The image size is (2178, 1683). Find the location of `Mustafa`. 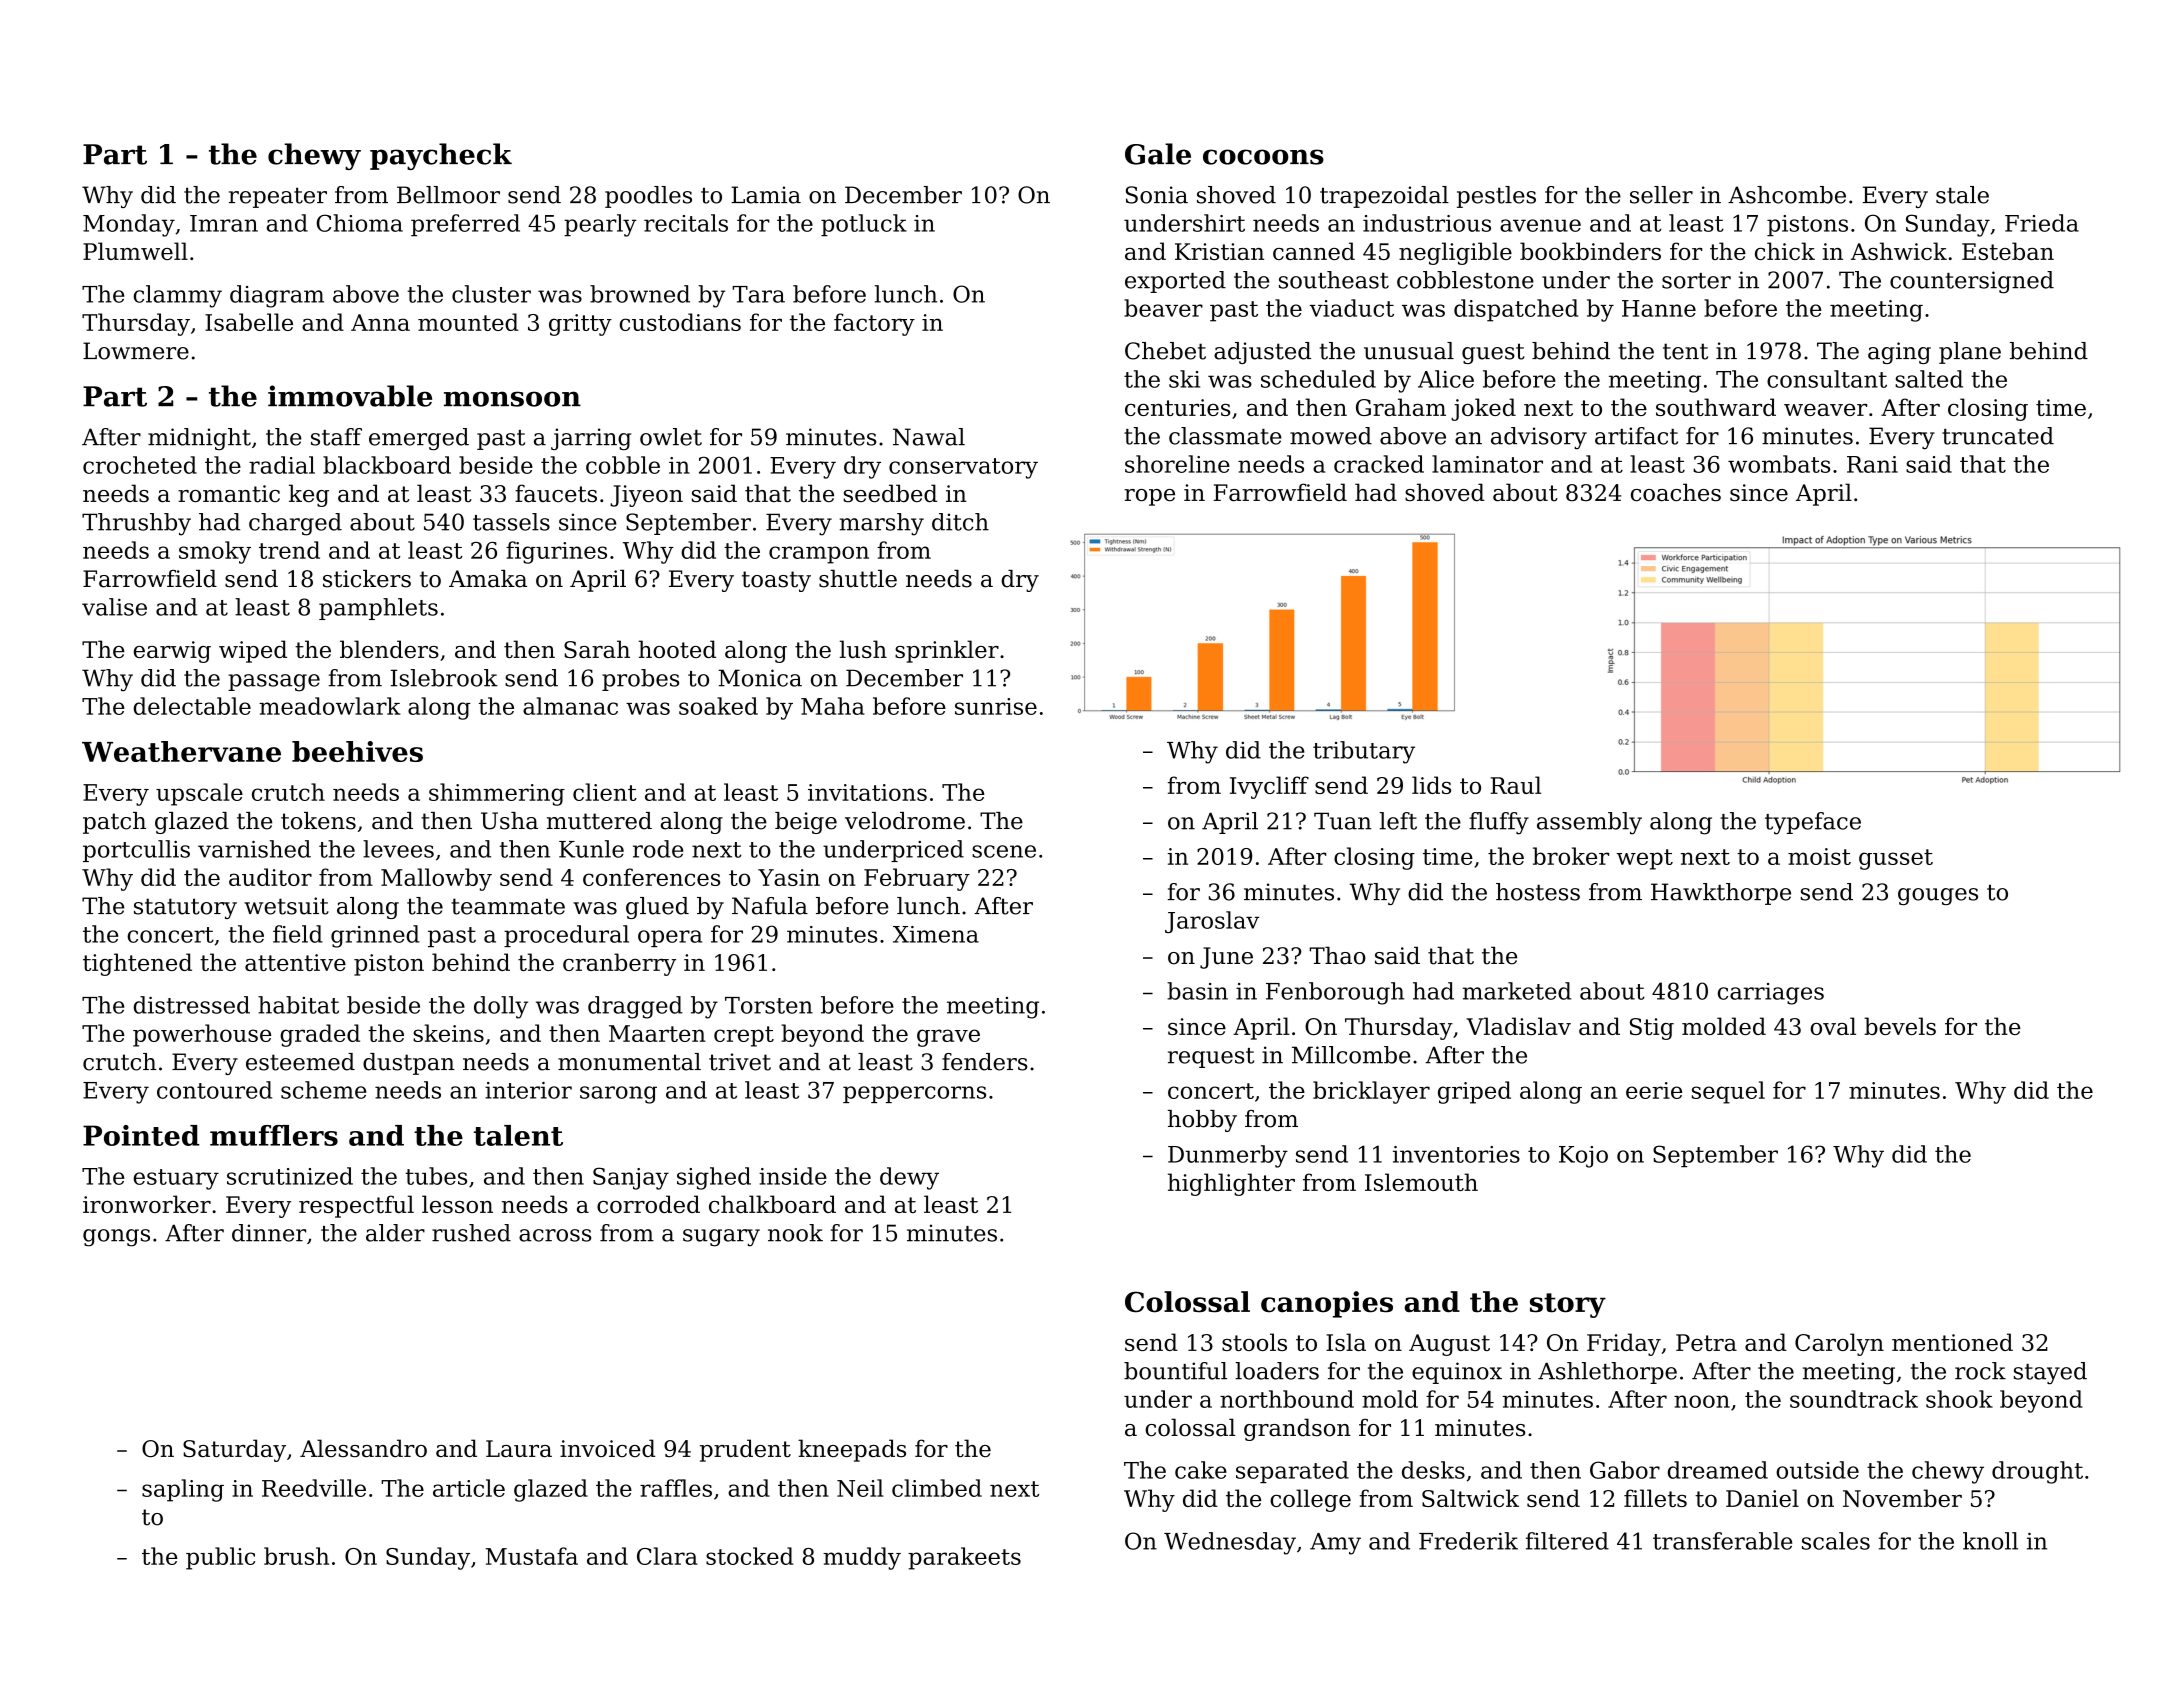

Mustafa is located at coordinates (532, 1556).
